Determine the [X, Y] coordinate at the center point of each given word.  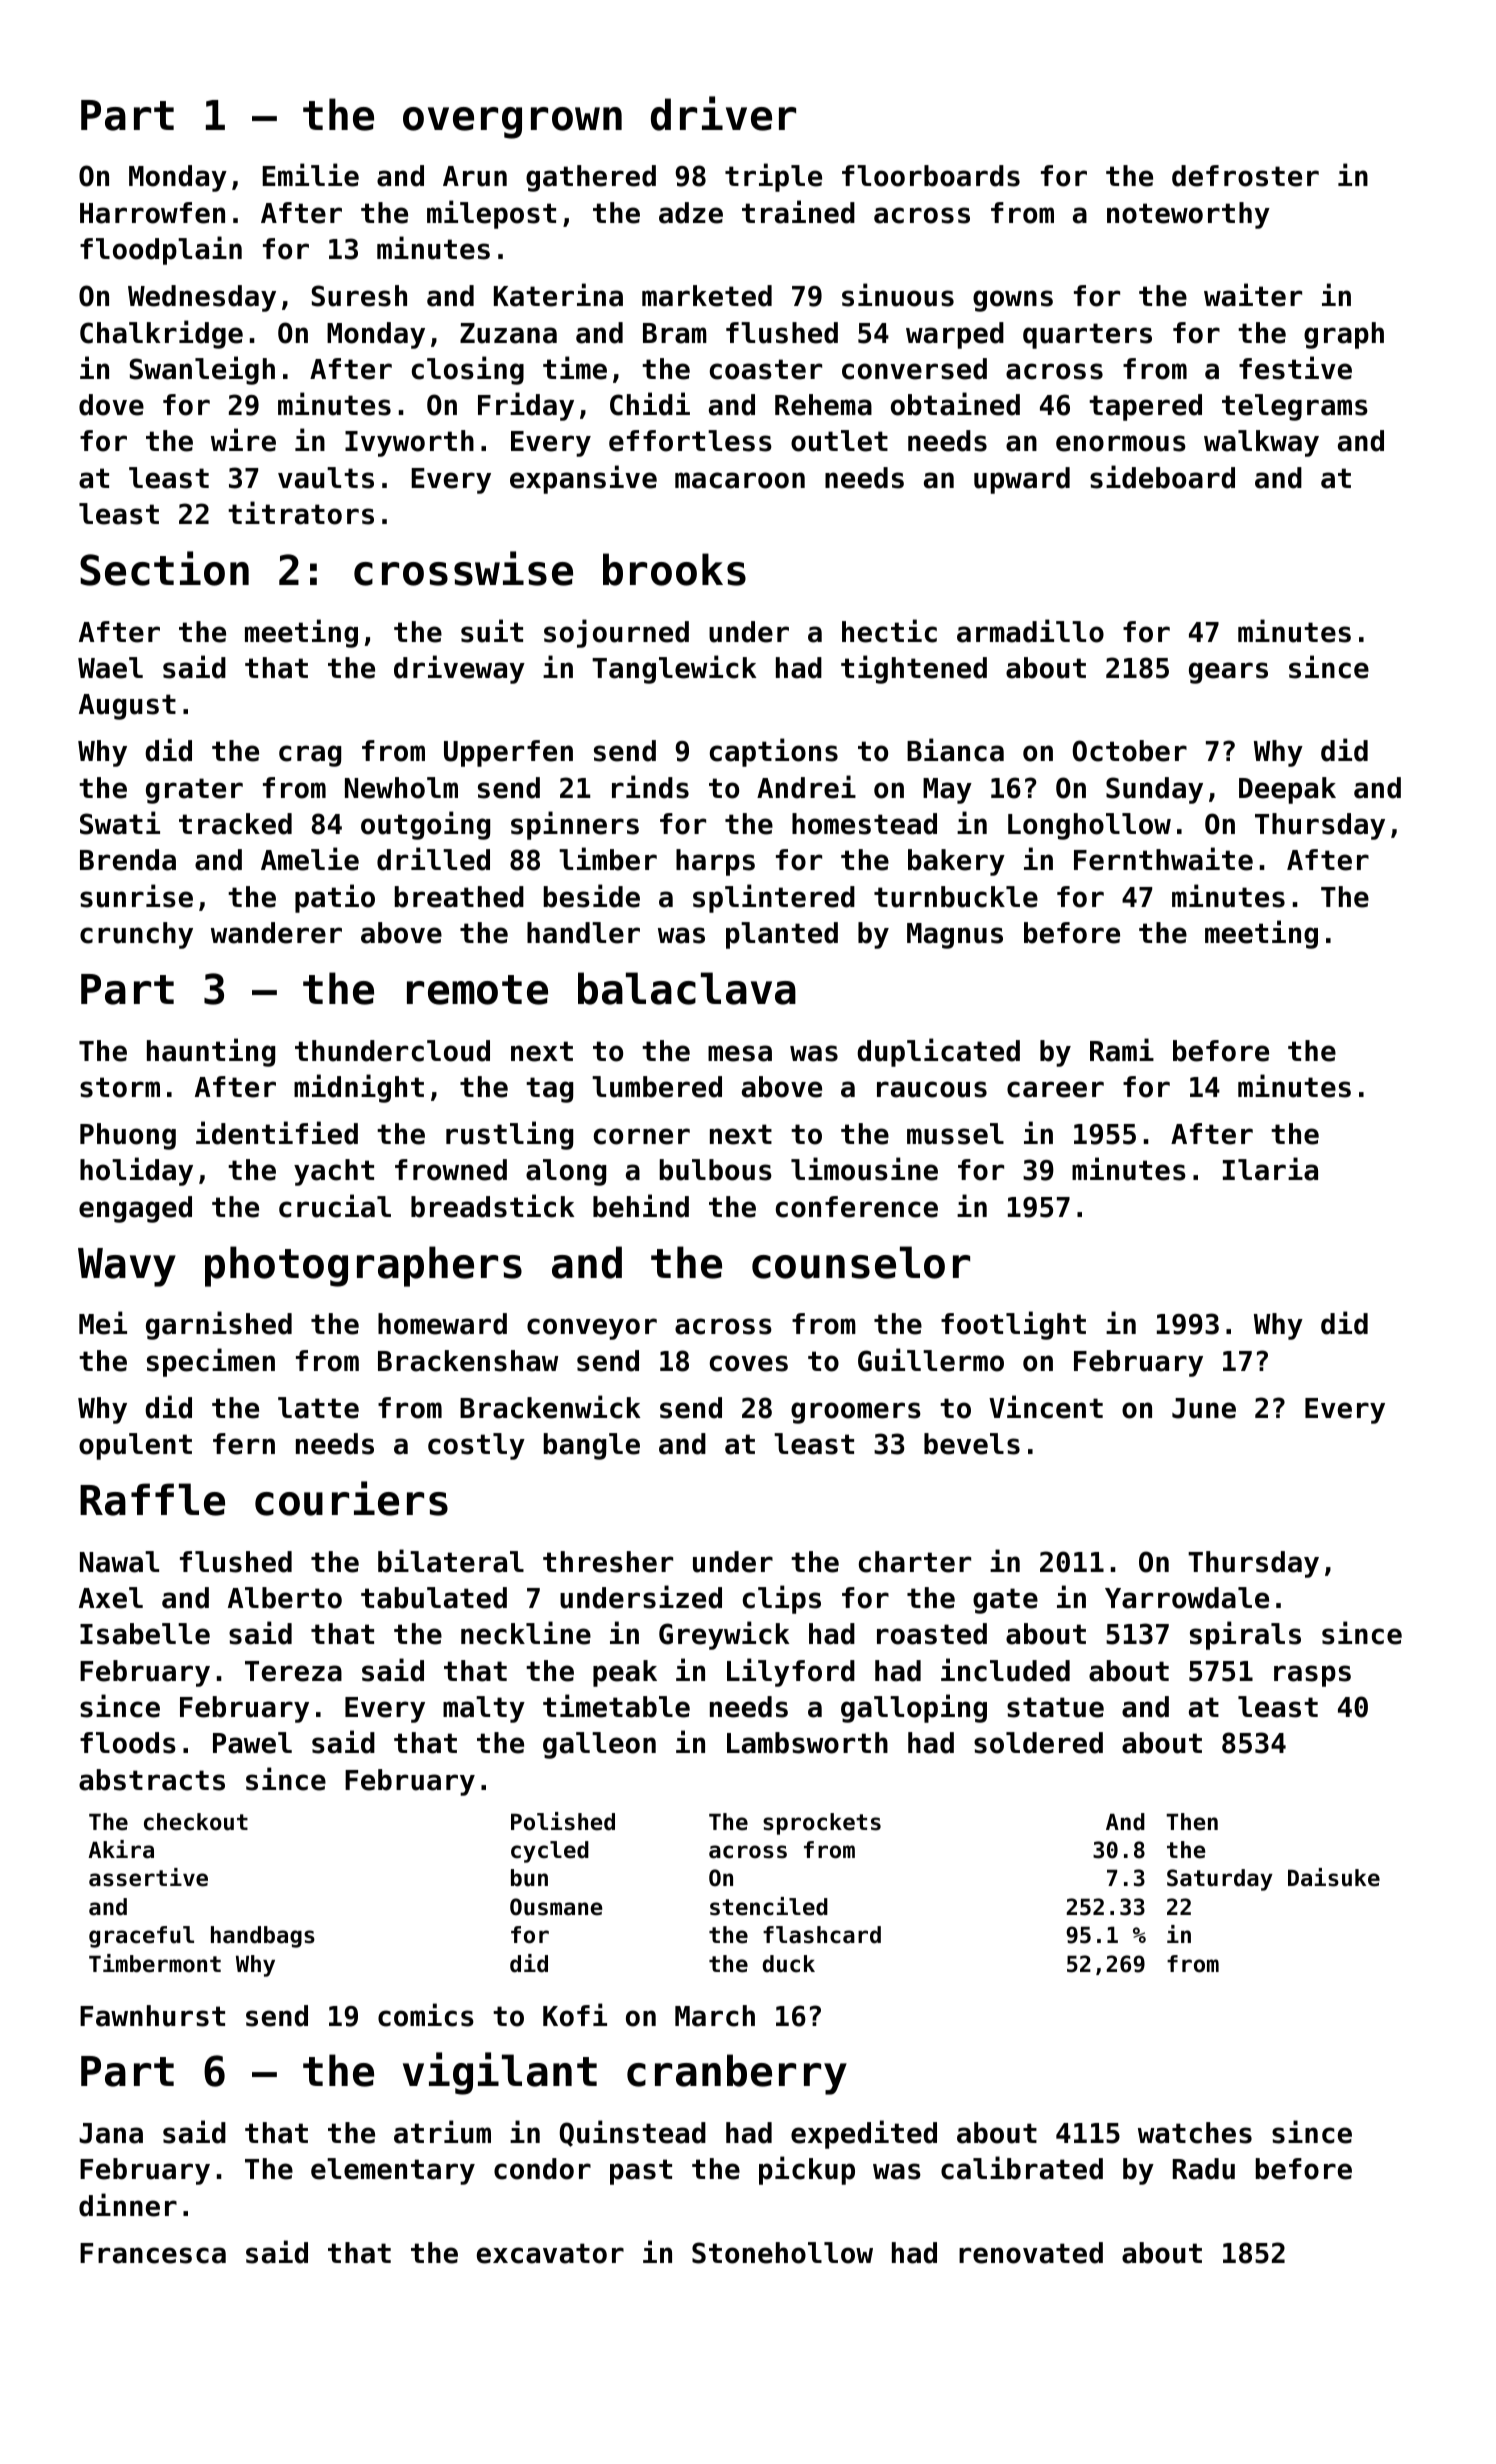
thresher [608, 1562]
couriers [351, 1498]
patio [335, 898]
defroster [1245, 176]
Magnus [955, 936]
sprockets [822, 1824]
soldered [1038, 1743]
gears [1228, 673]
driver [723, 113]
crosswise [463, 568]
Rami [1122, 1050]
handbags [263, 1937]
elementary [393, 2171]
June [1204, 1408]
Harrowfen [152, 213]
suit [492, 631]
